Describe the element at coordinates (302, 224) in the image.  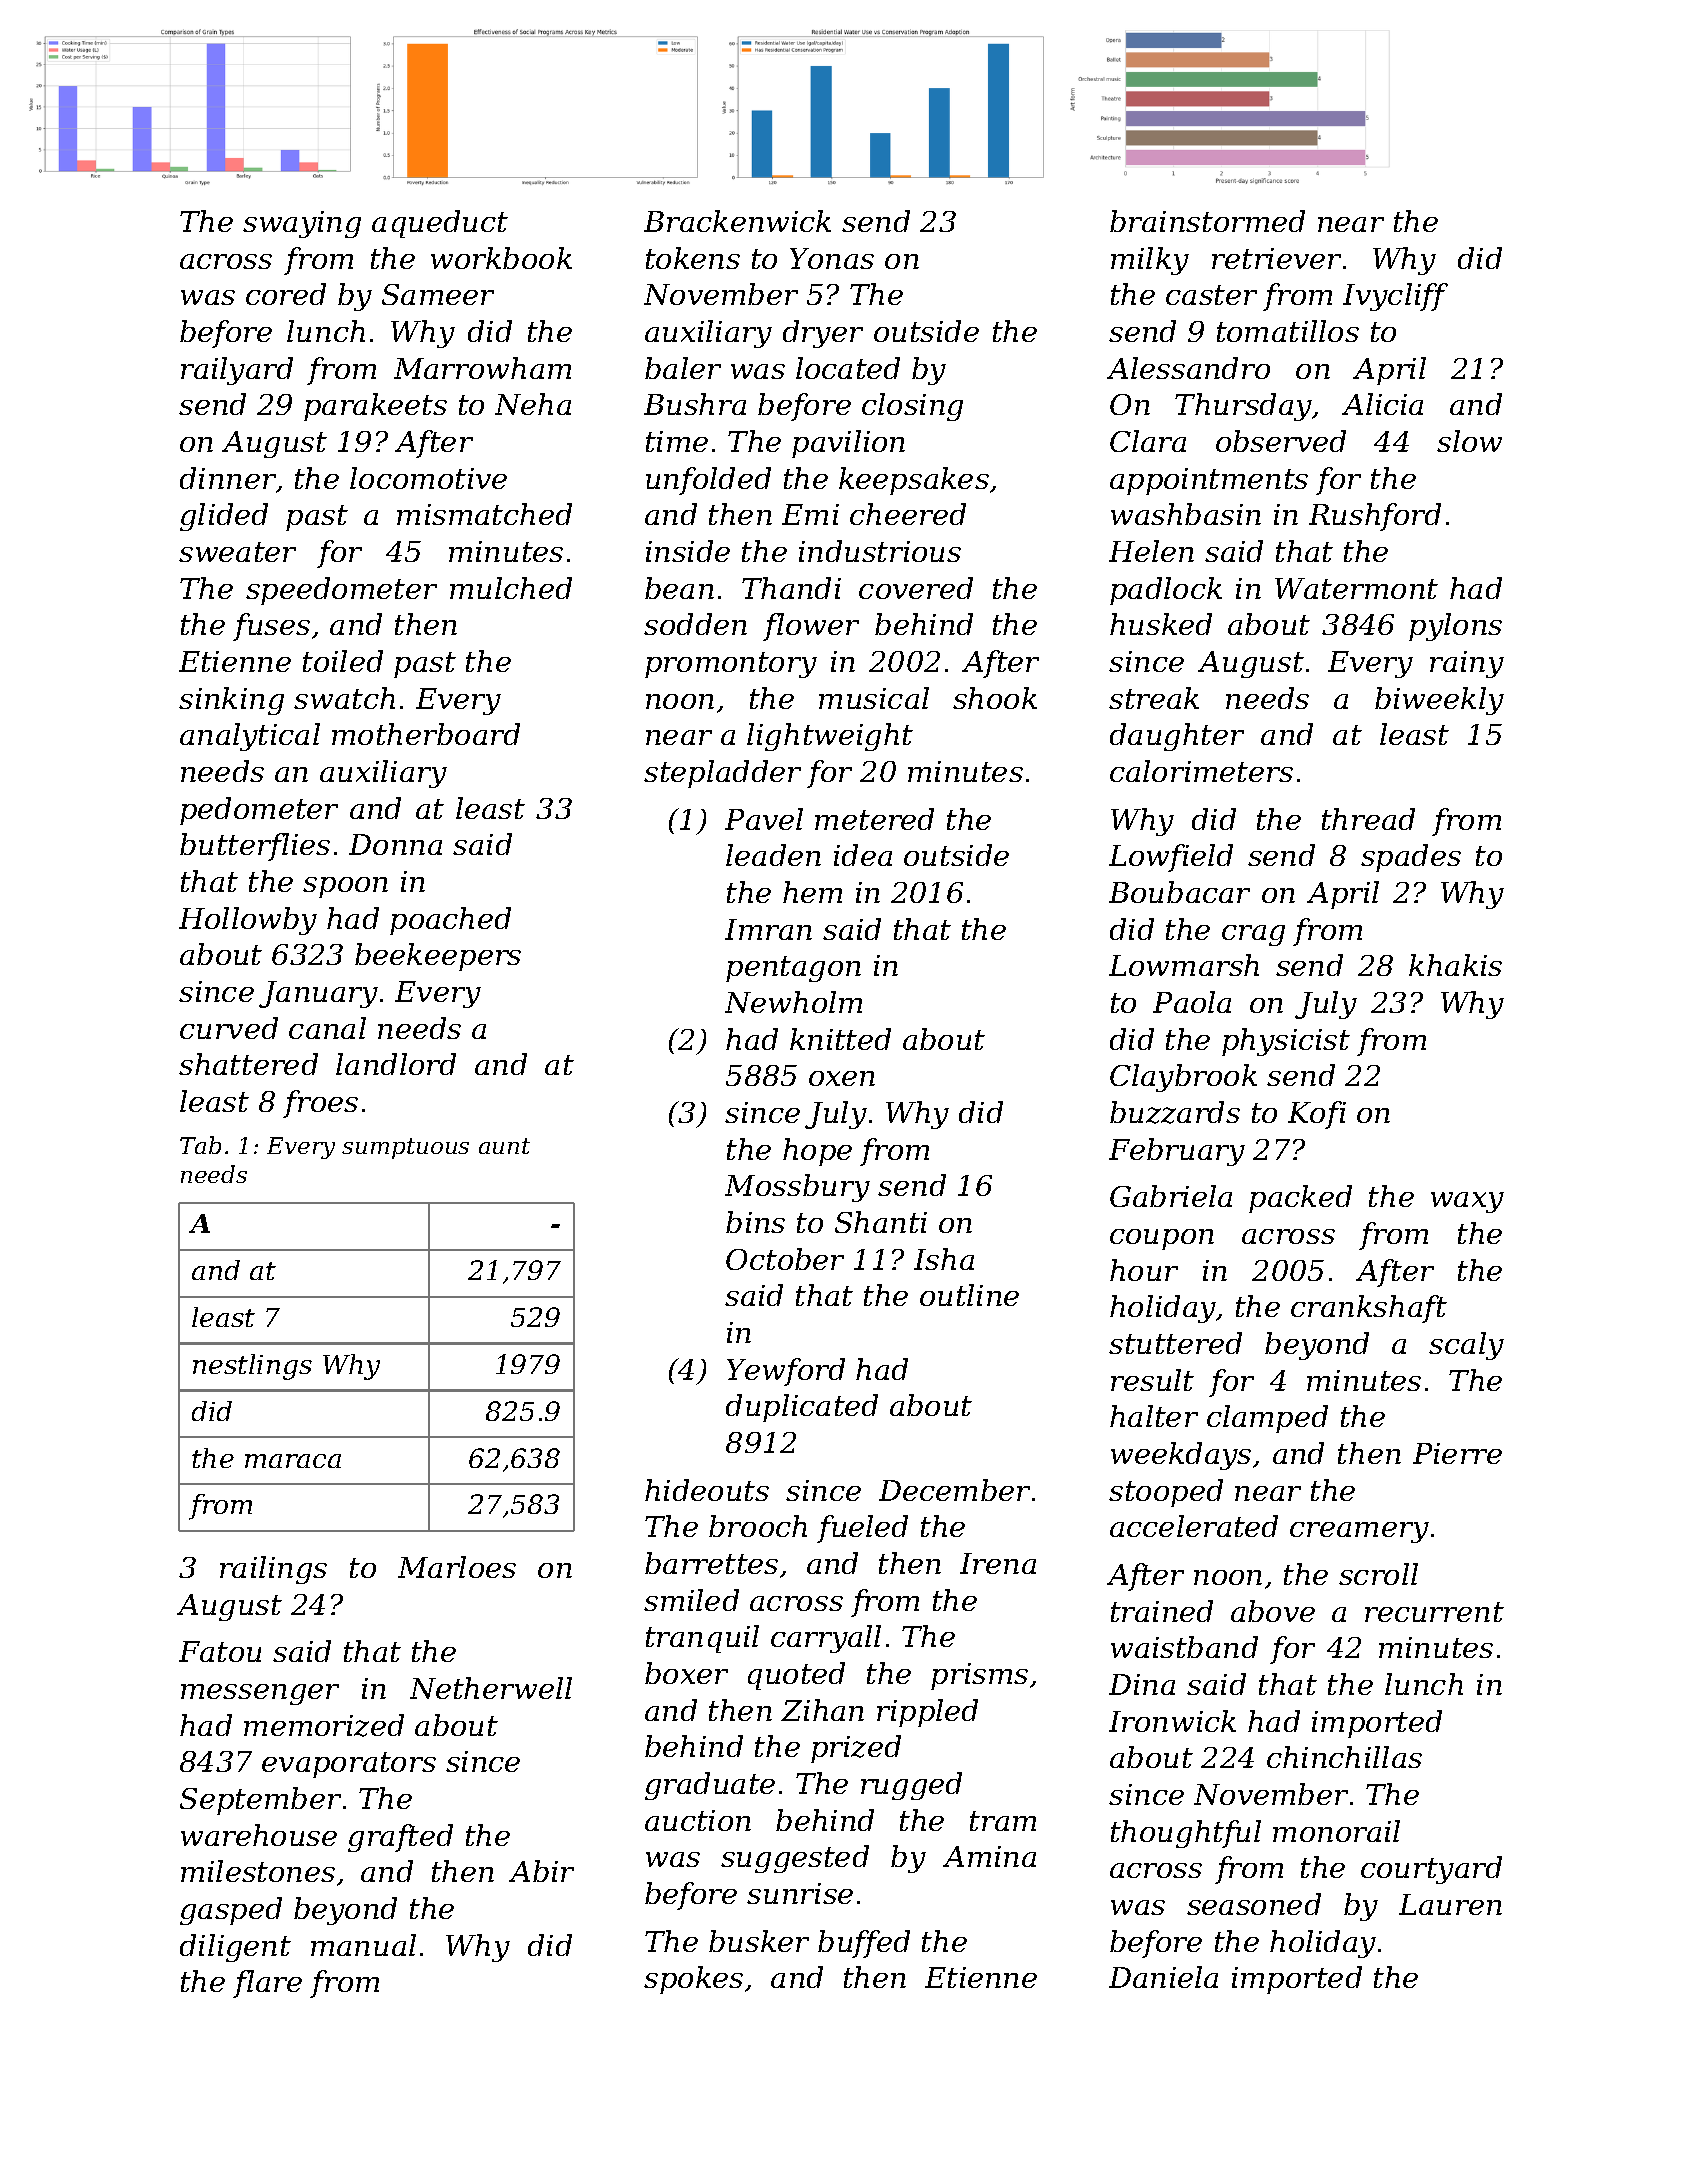
I see `swaying` at that location.
